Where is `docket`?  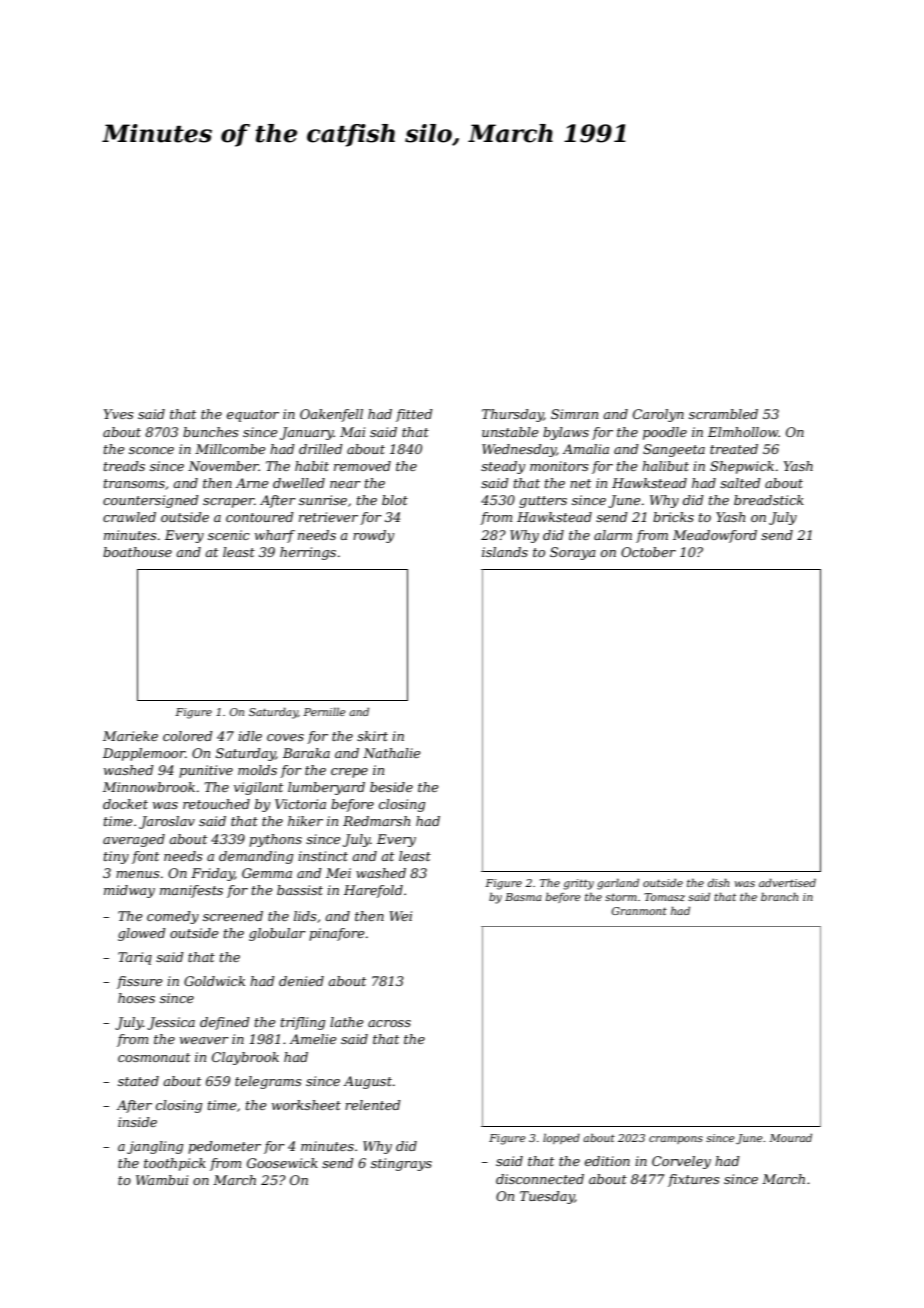 docket is located at coordinates (125, 804).
